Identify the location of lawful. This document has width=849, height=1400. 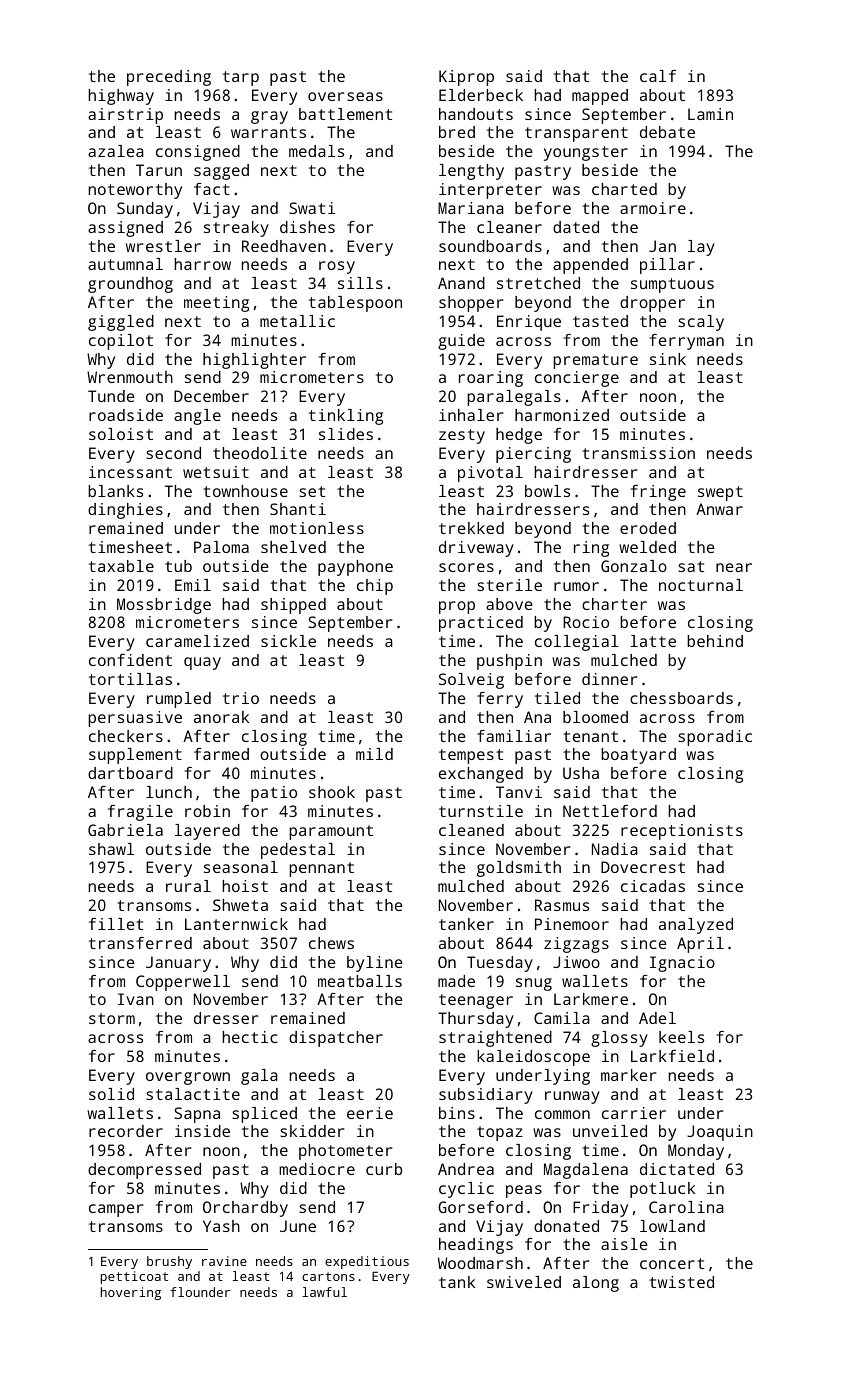
(325, 1292).
